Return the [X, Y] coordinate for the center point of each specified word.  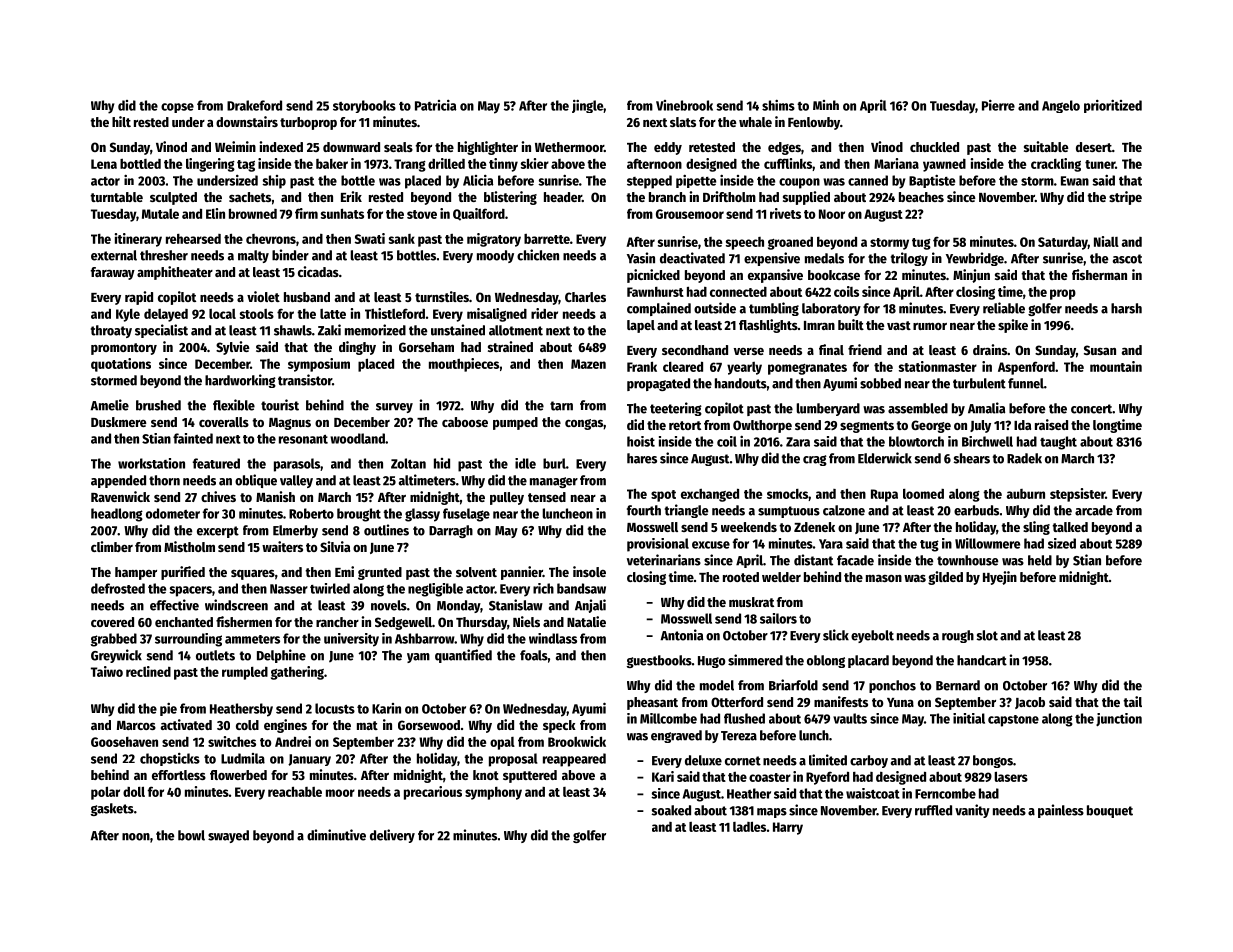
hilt [121, 121]
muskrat [751, 602]
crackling [1056, 165]
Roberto [311, 513]
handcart [982, 660]
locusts [335, 708]
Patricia [436, 105]
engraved [676, 736]
